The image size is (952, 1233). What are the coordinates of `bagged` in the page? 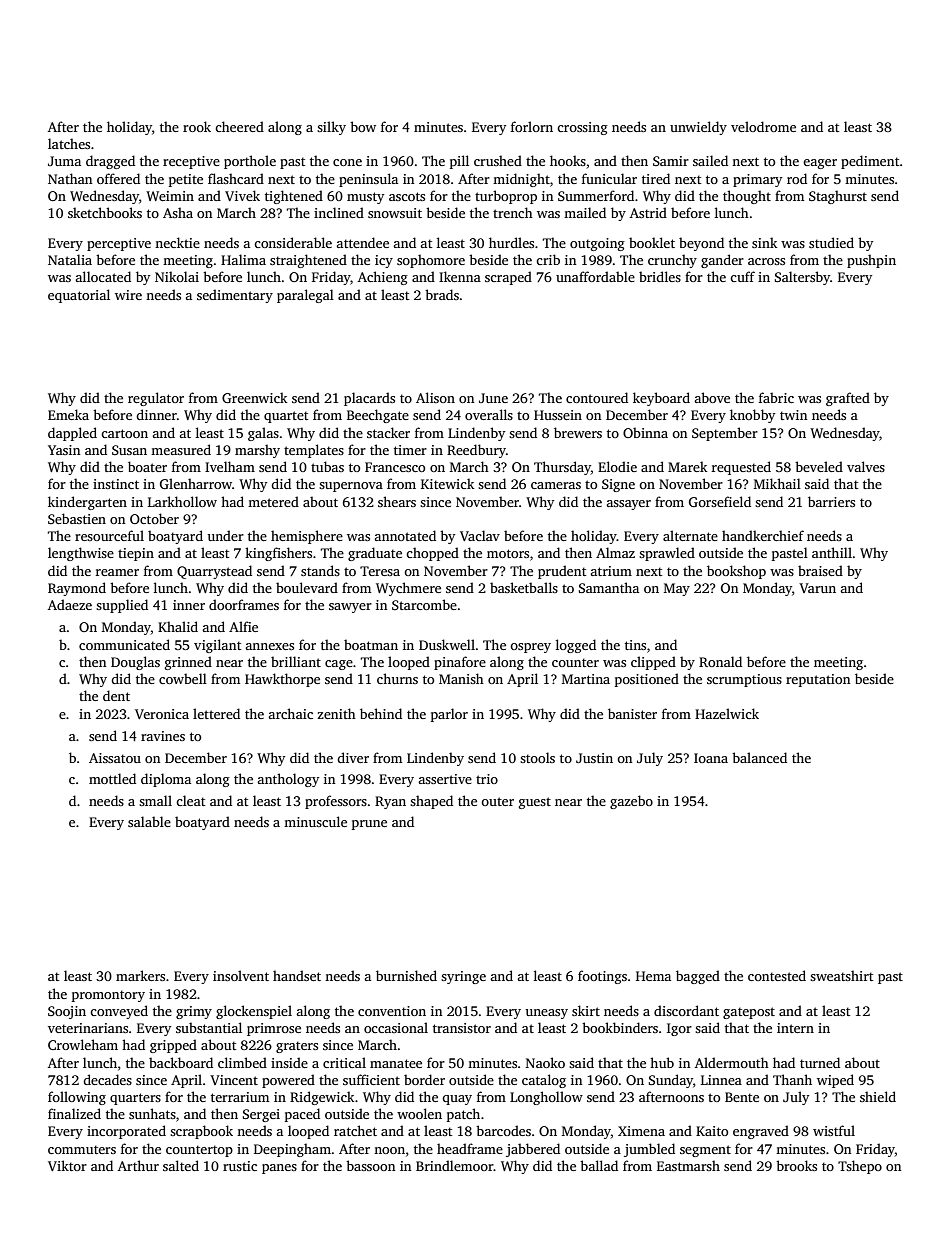 It's located at (698, 977).
